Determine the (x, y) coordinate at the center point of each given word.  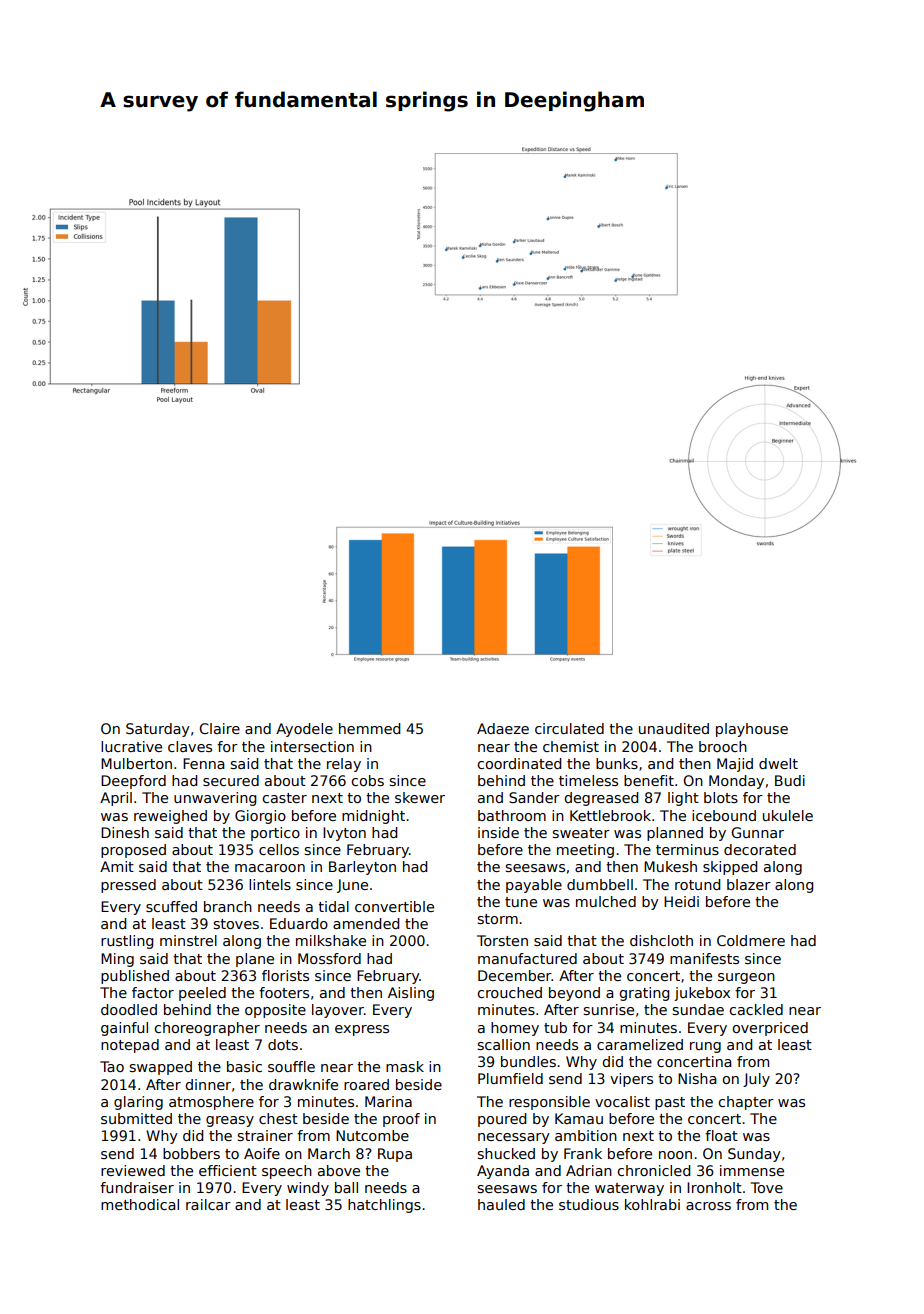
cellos (279, 849)
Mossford (329, 958)
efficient (228, 1170)
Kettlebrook (610, 815)
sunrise (609, 1009)
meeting (585, 851)
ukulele (788, 815)
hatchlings (384, 1206)
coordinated (519, 763)
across (708, 1206)
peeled (202, 994)
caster (284, 798)
